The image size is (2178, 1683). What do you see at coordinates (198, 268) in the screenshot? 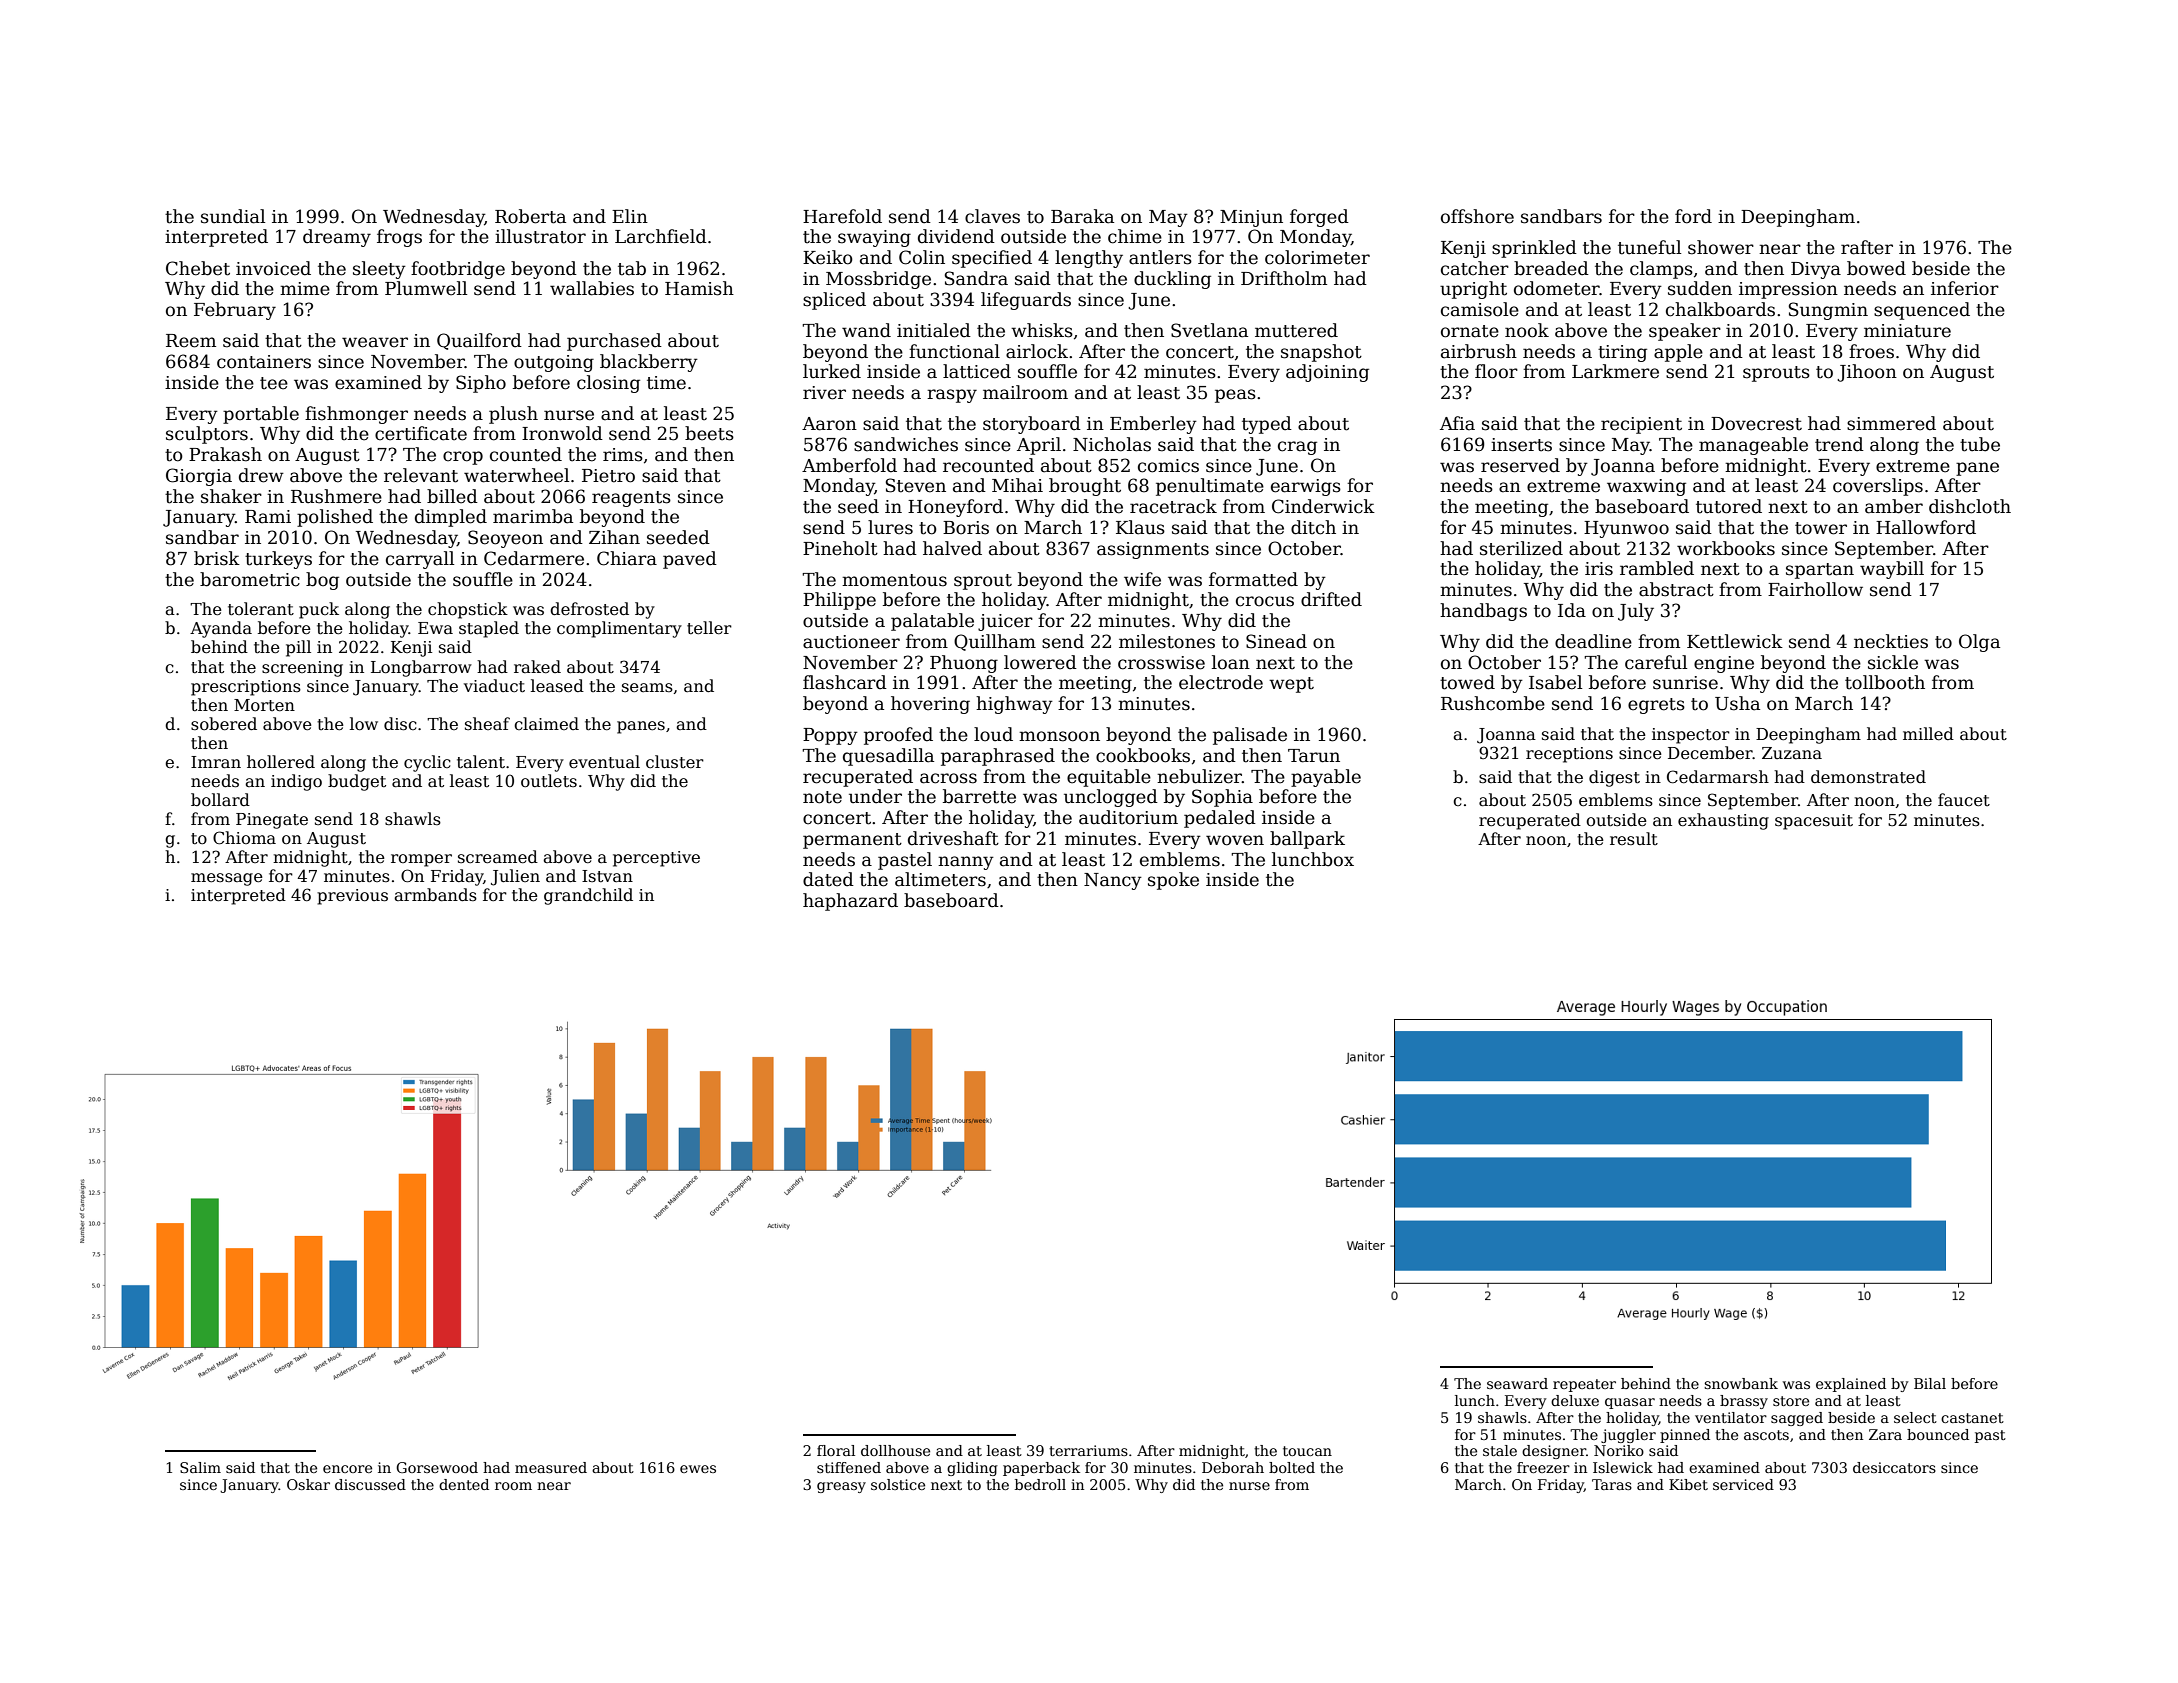
I see `Chebet` at bounding box center [198, 268].
